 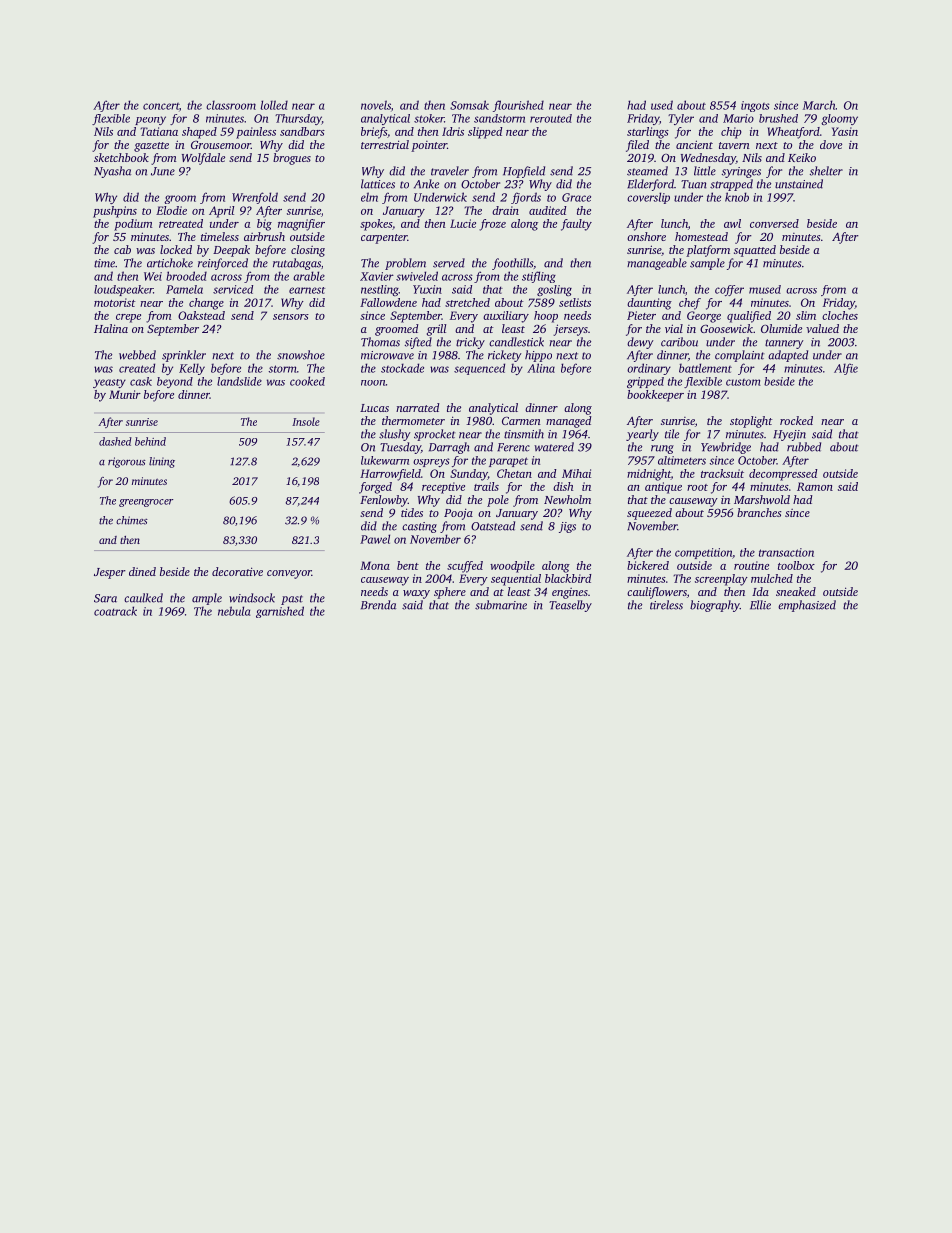 I want to click on daunting, so click(x=649, y=304).
